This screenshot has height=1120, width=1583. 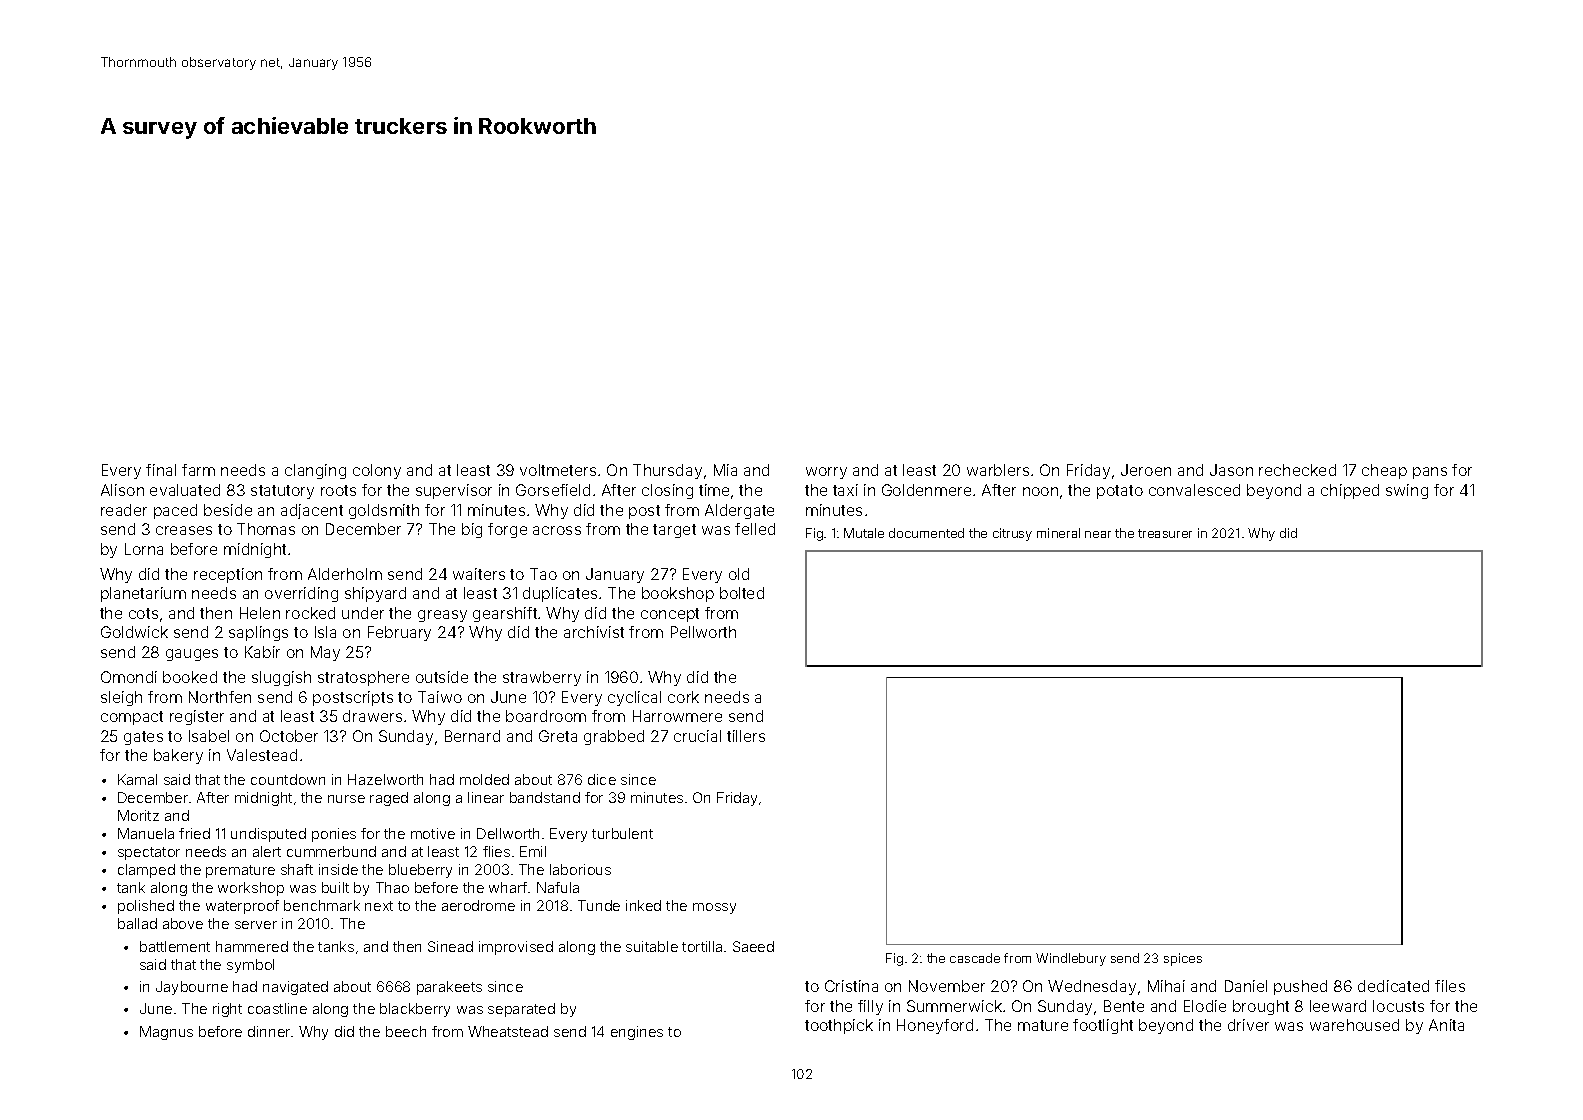 What do you see at coordinates (256, 925) in the screenshot?
I see `server` at bounding box center [256, 925].
